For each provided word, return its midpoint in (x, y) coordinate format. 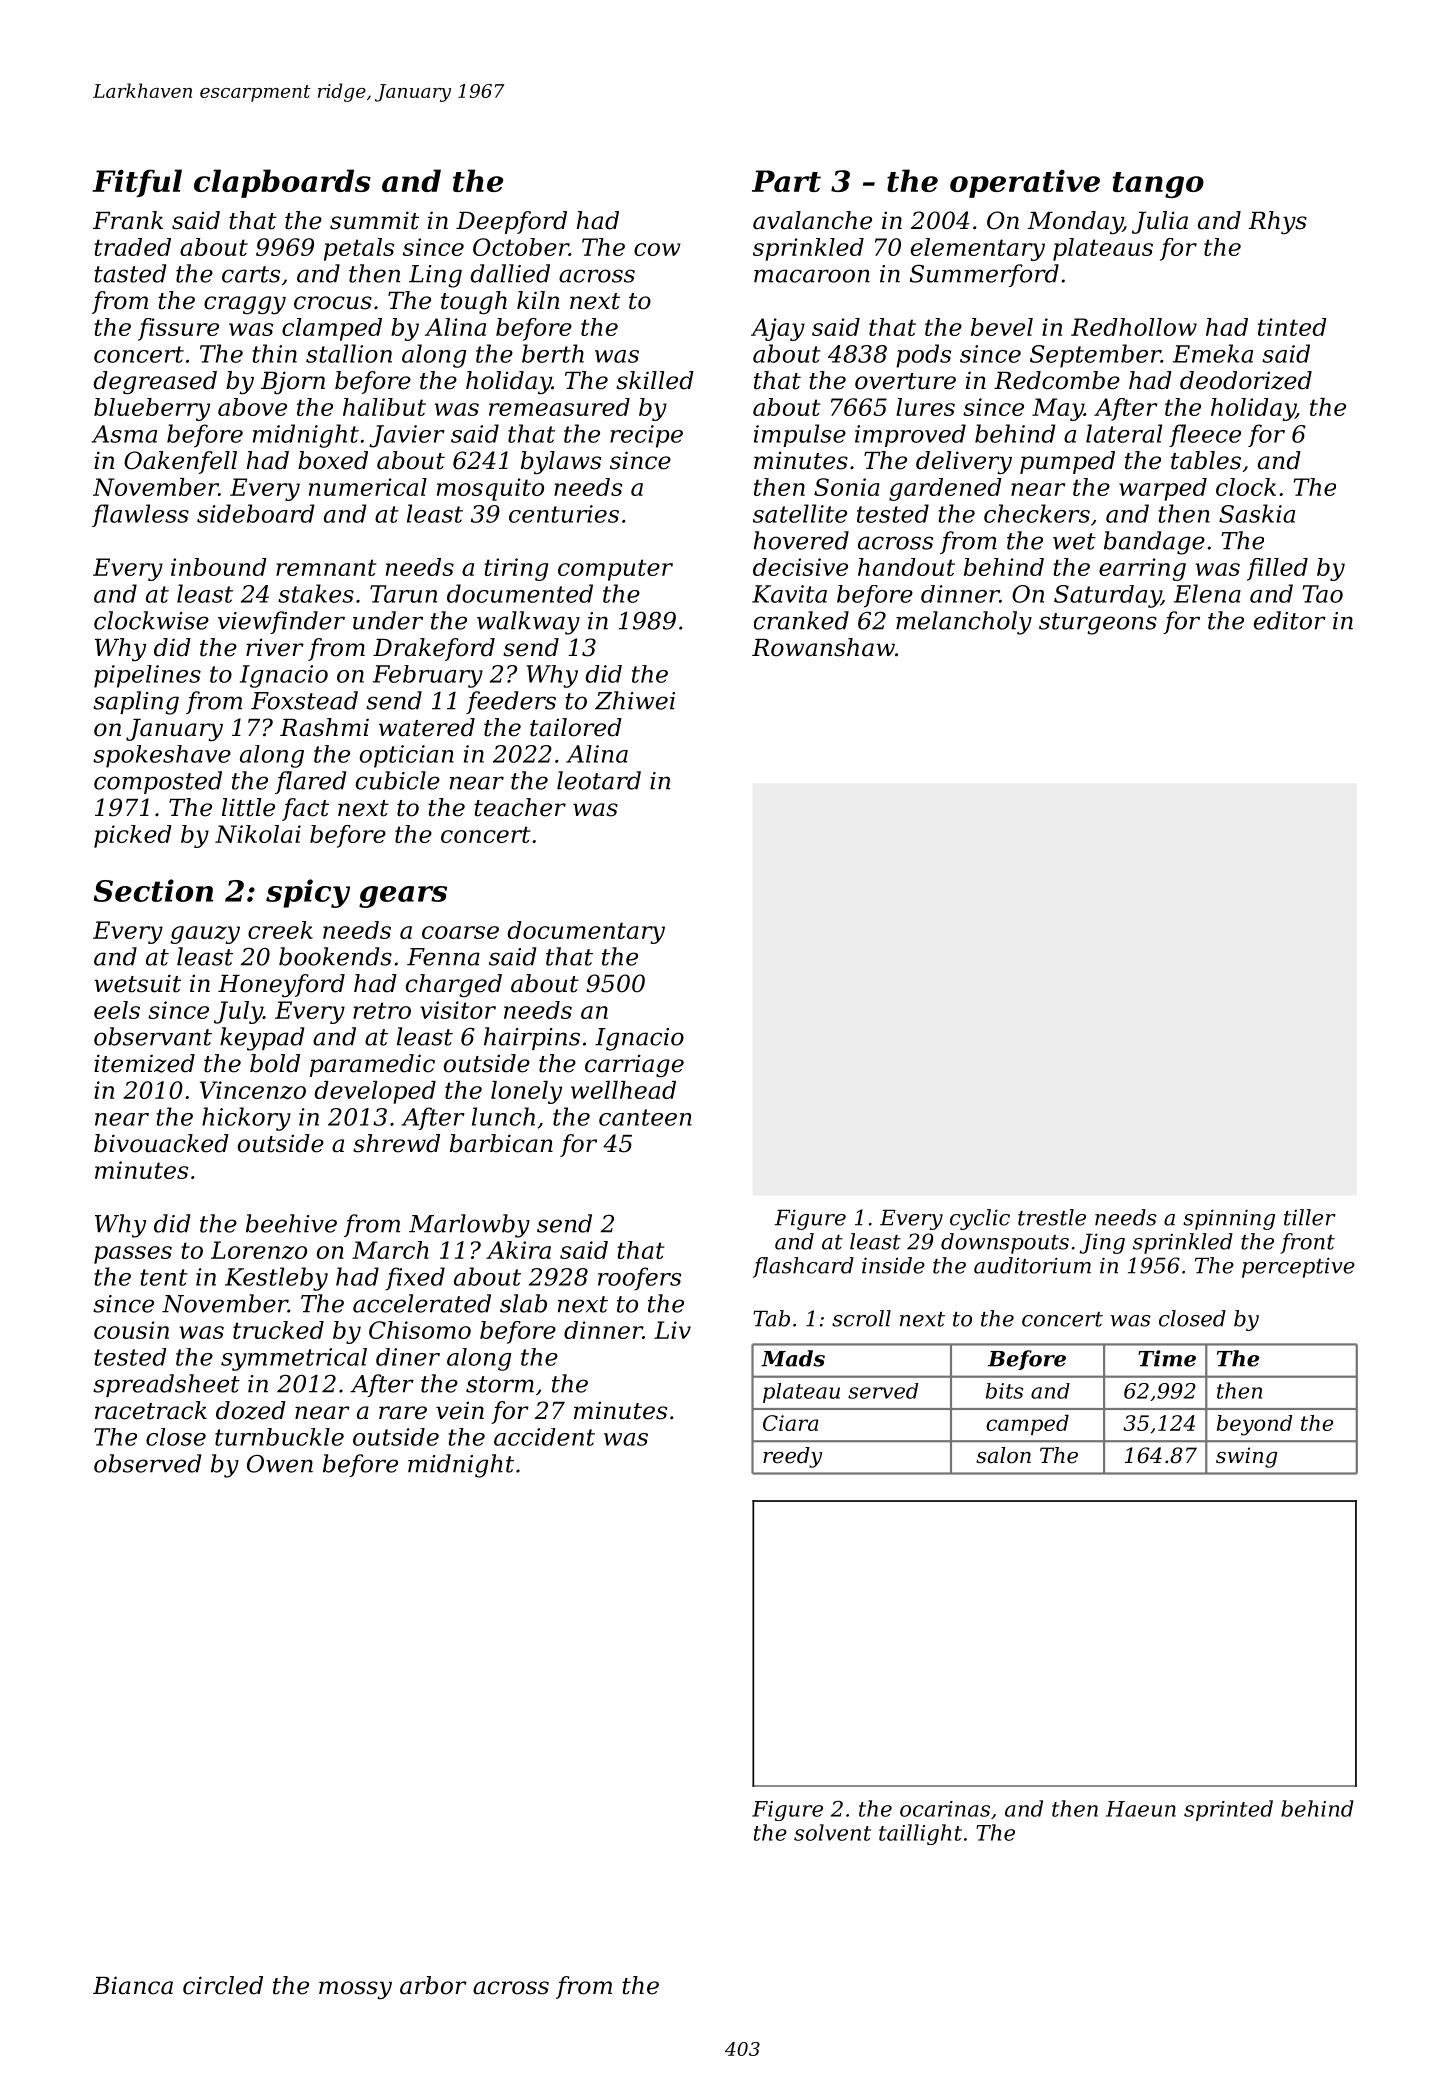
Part (786, 181)
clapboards (282, 183)
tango (1158, 185)
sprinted (1228, 1810)
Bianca (133, 1985)
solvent (832, 1832)
